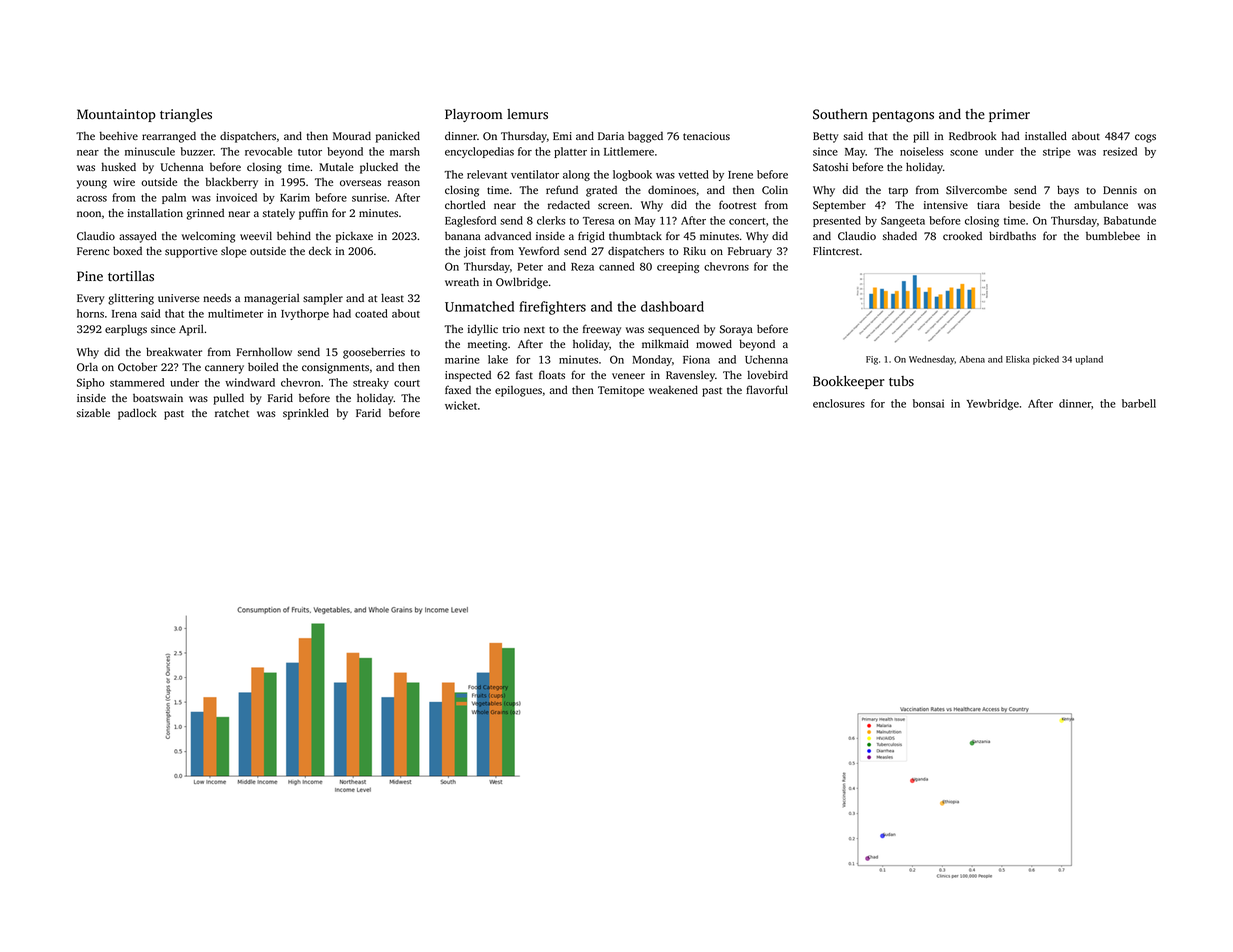  What do you see at coordinates (1009, 115) in the image?
I see `primer` at bounding box center [1009, 115].
